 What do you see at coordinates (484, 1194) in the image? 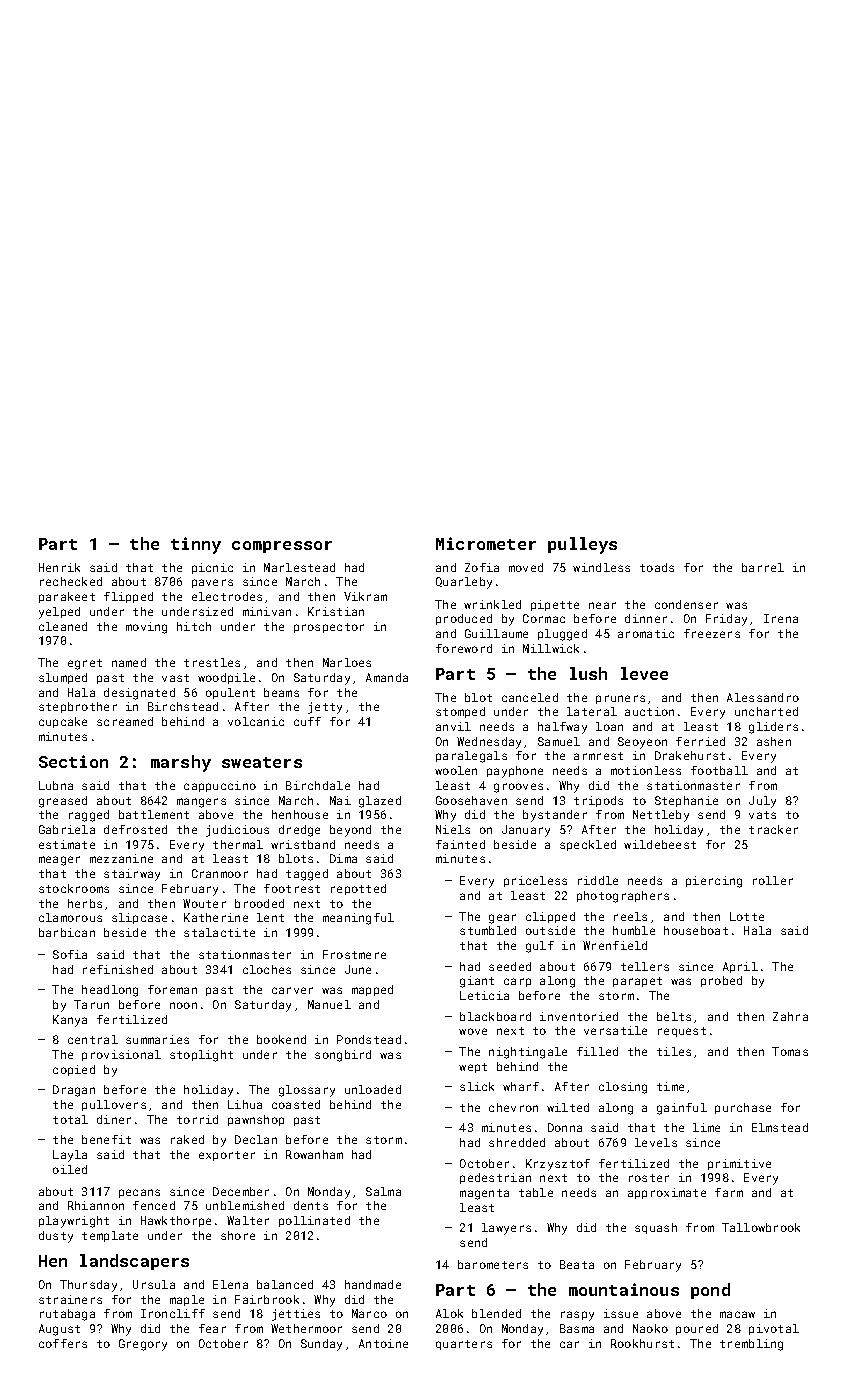
I see `magenta` at bounding box center [484, 1194].
